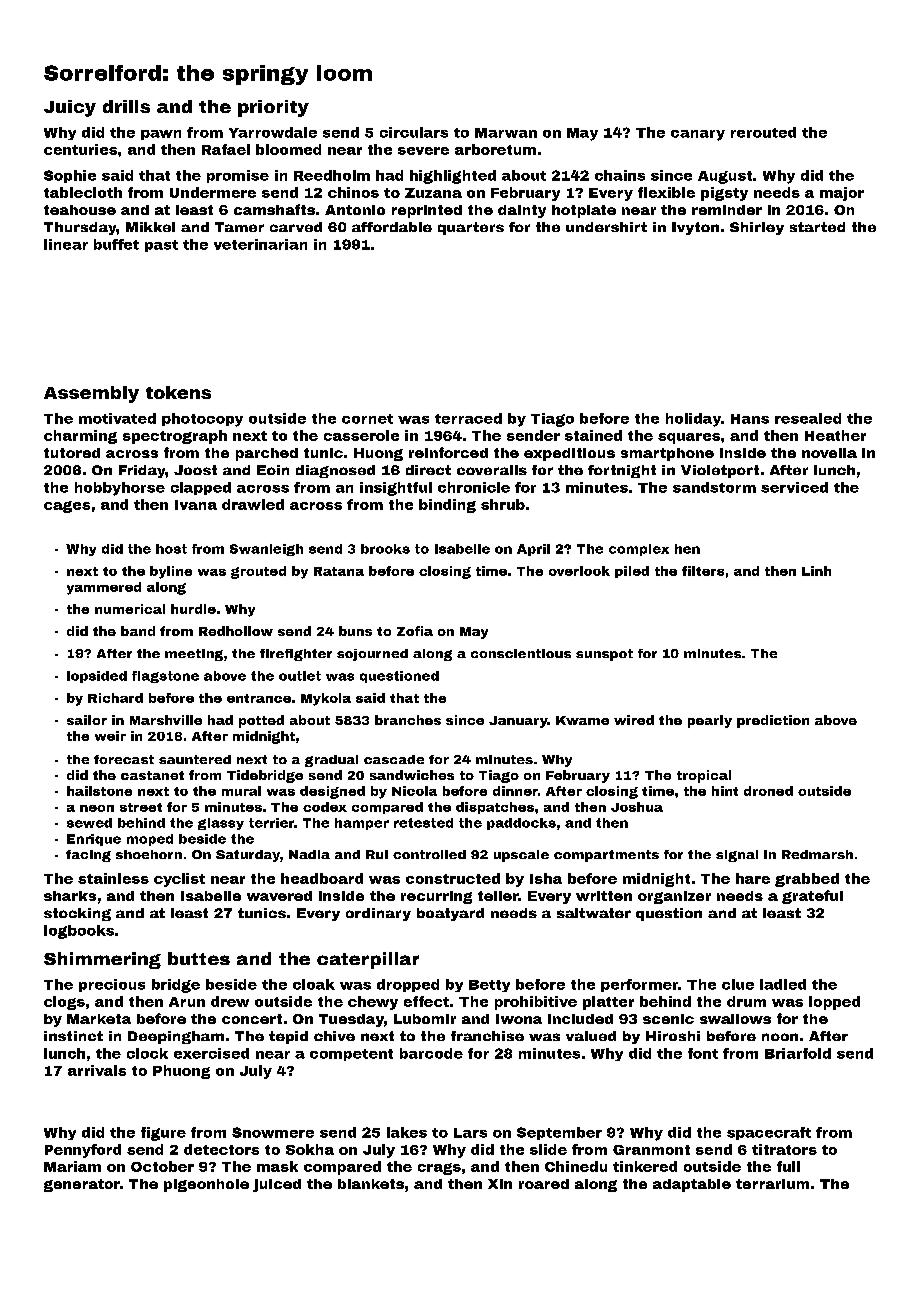 The width and height of the screenshot is (924, 1308). Describe the element at coordinates (277, 1185) in the screenshot. I see `juiced` at that location.
